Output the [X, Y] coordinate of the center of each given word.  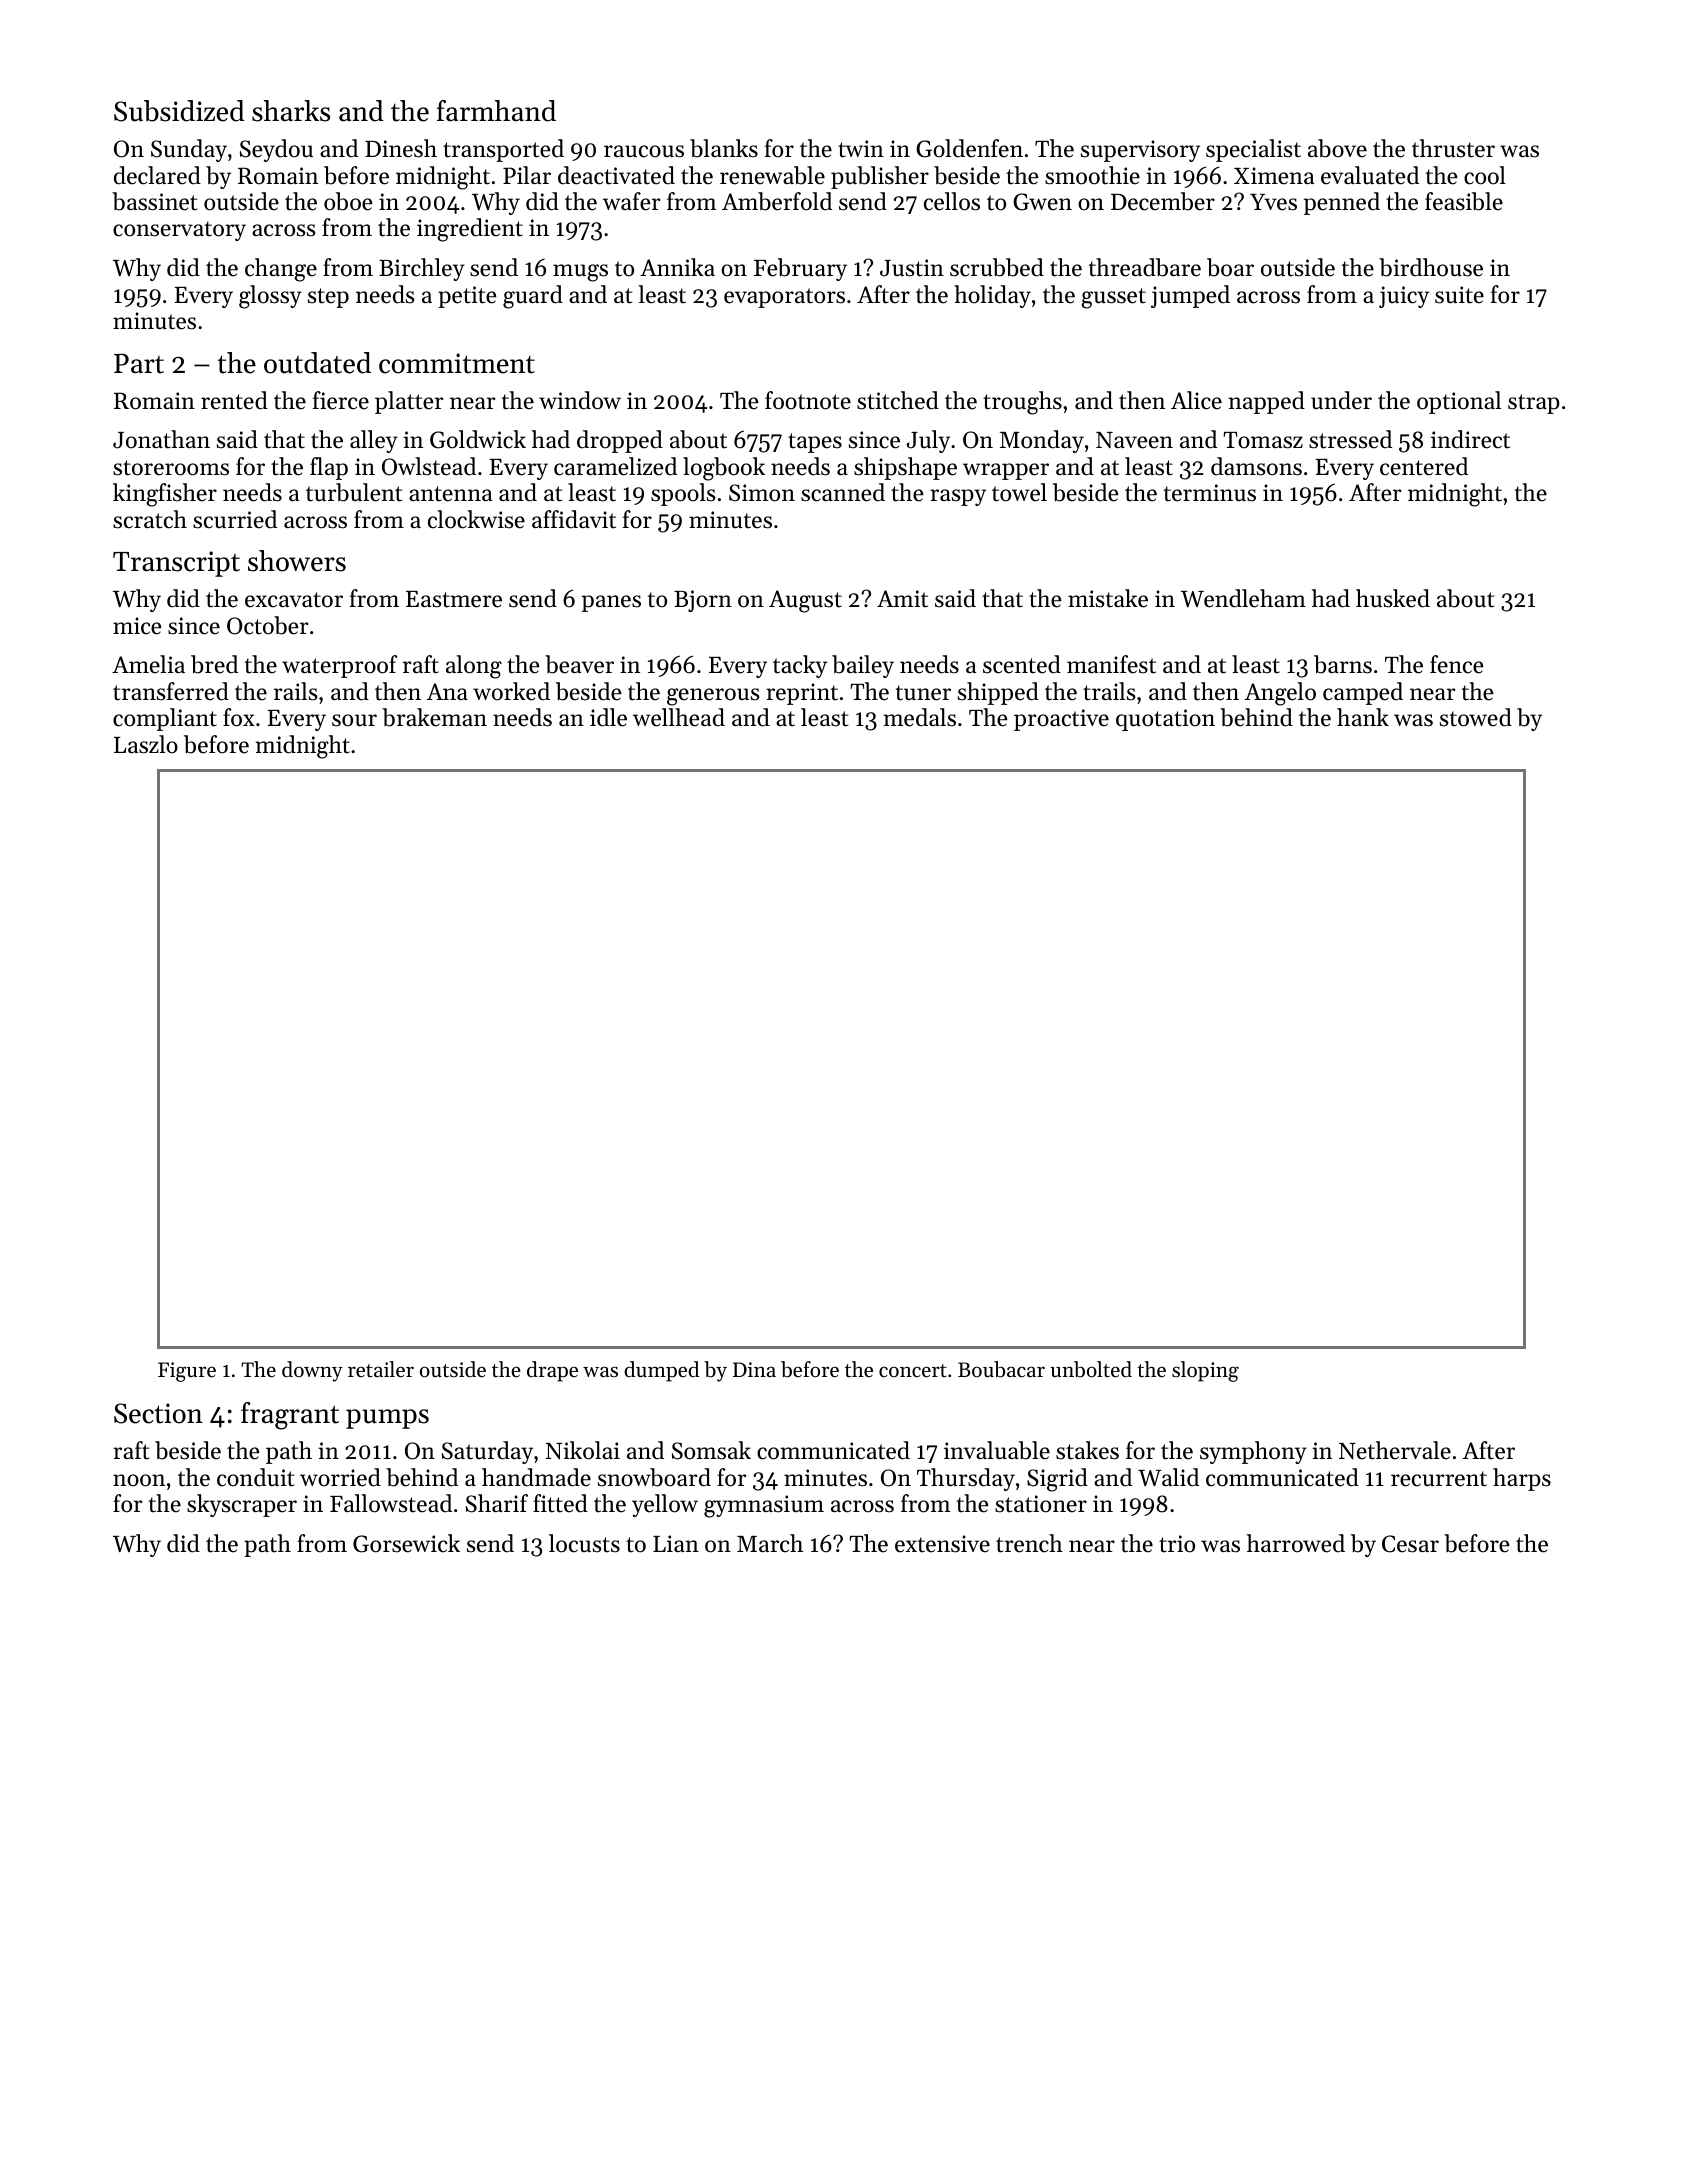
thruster [1453, 148]
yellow [665, 1505]
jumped [1190, 296]
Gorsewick [406, 1543]
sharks [291, 111]
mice [137, 626]
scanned [843, 492]
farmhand [496, 111]
